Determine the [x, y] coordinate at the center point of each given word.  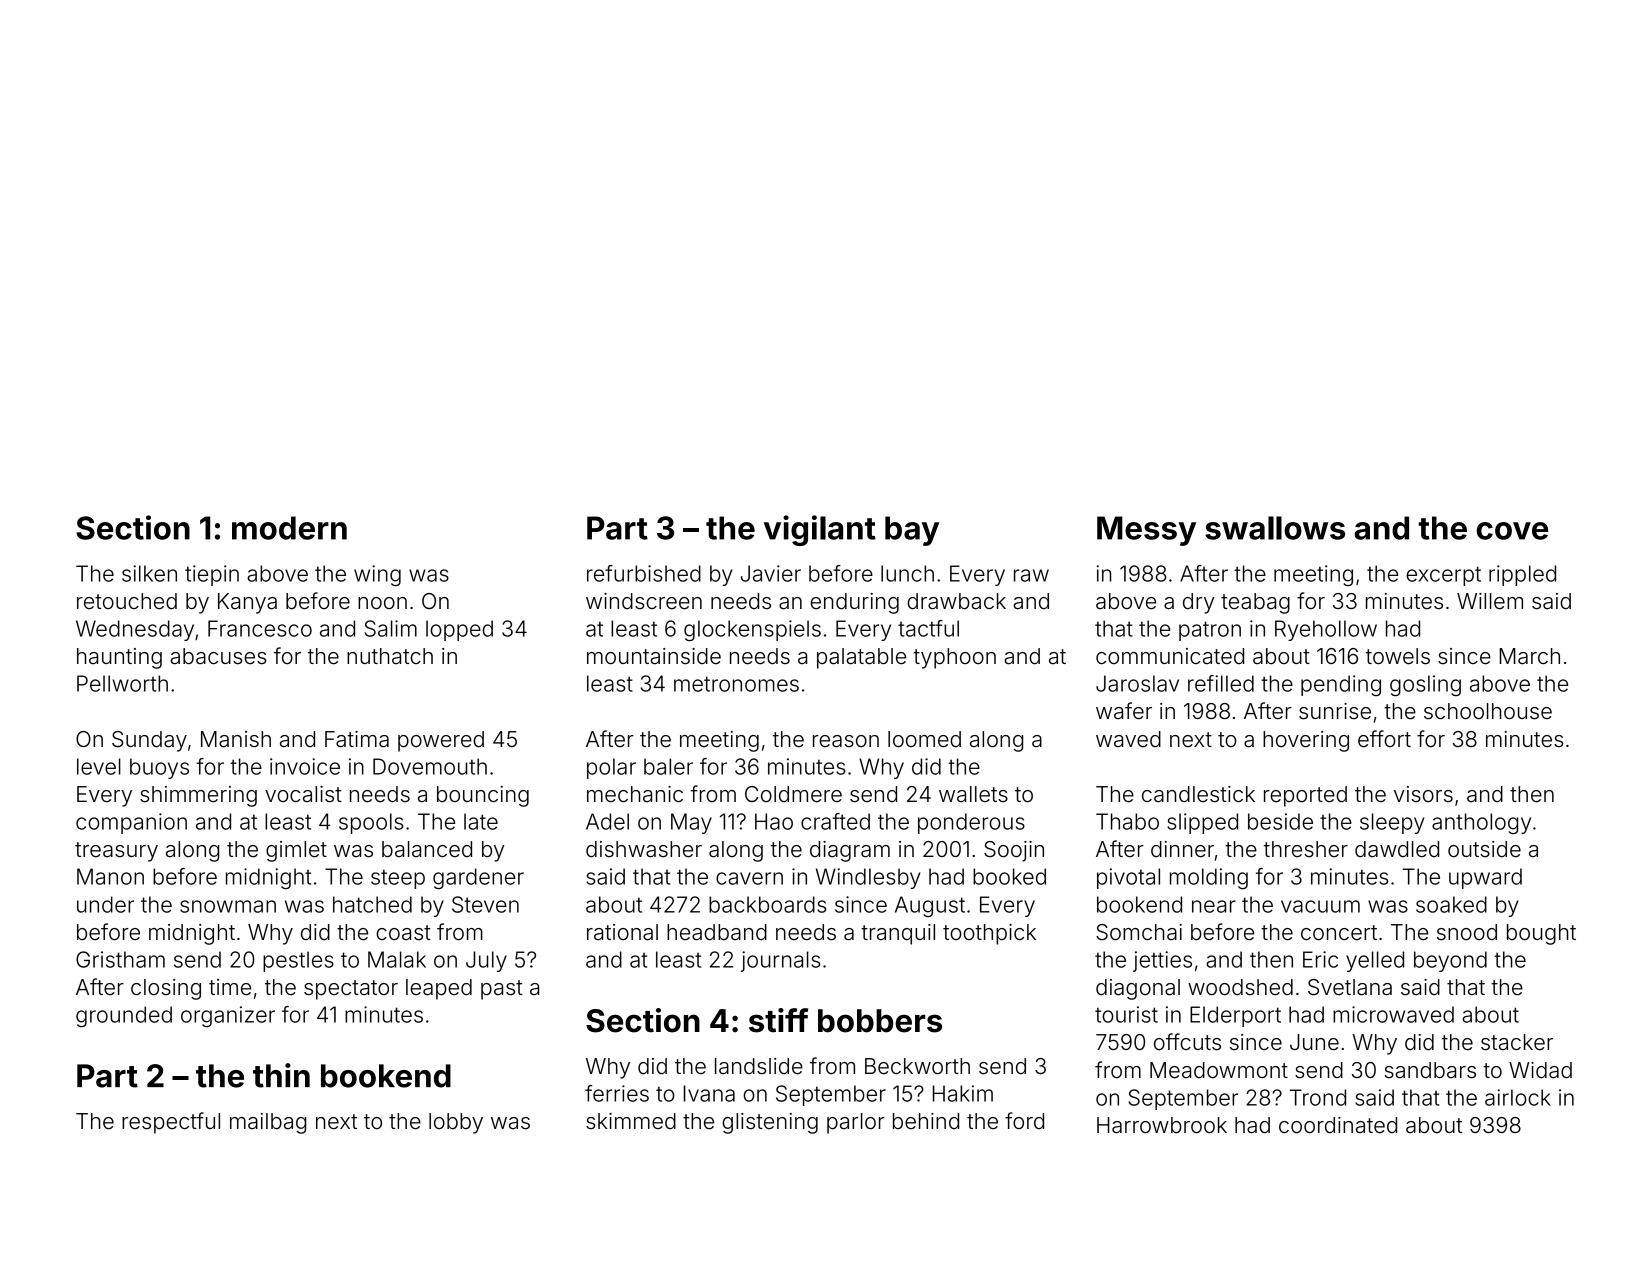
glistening [770, 1123]
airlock [1518, 1097]
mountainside [654, 656]
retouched [127, 601]
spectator [351, 990]
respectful [171, 1123]
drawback [956, 601]
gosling [1425, 685]
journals [781, 961]
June [1314, 1042]
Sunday [149, 741]
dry [1199, 603]
